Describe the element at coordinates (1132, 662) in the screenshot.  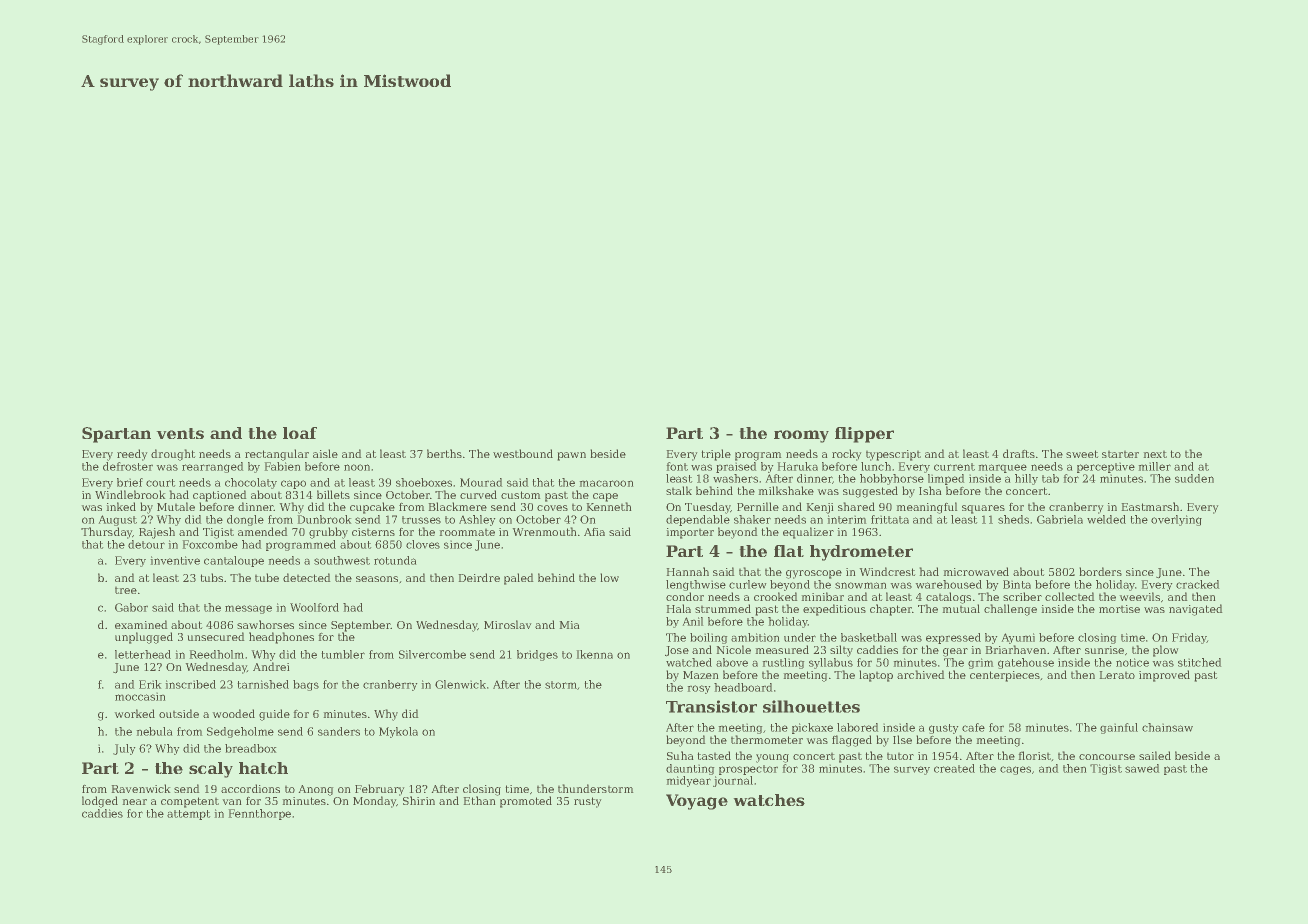
I see `notice` at that location.
